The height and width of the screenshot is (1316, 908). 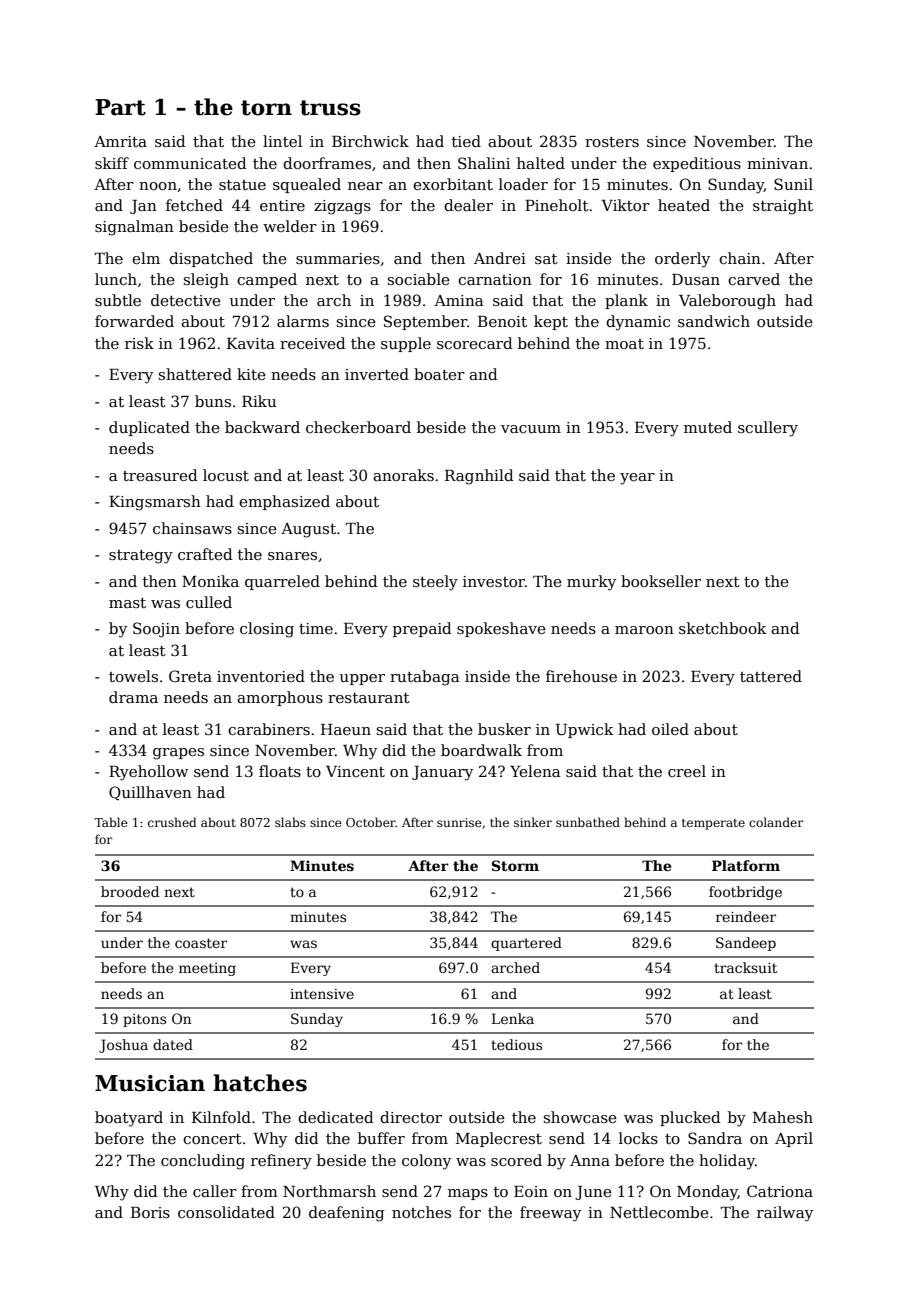 What do you see at coordinates (479, 477) in the screenshot?
I see `Ragnhild` at bounding box center [479, 477].
